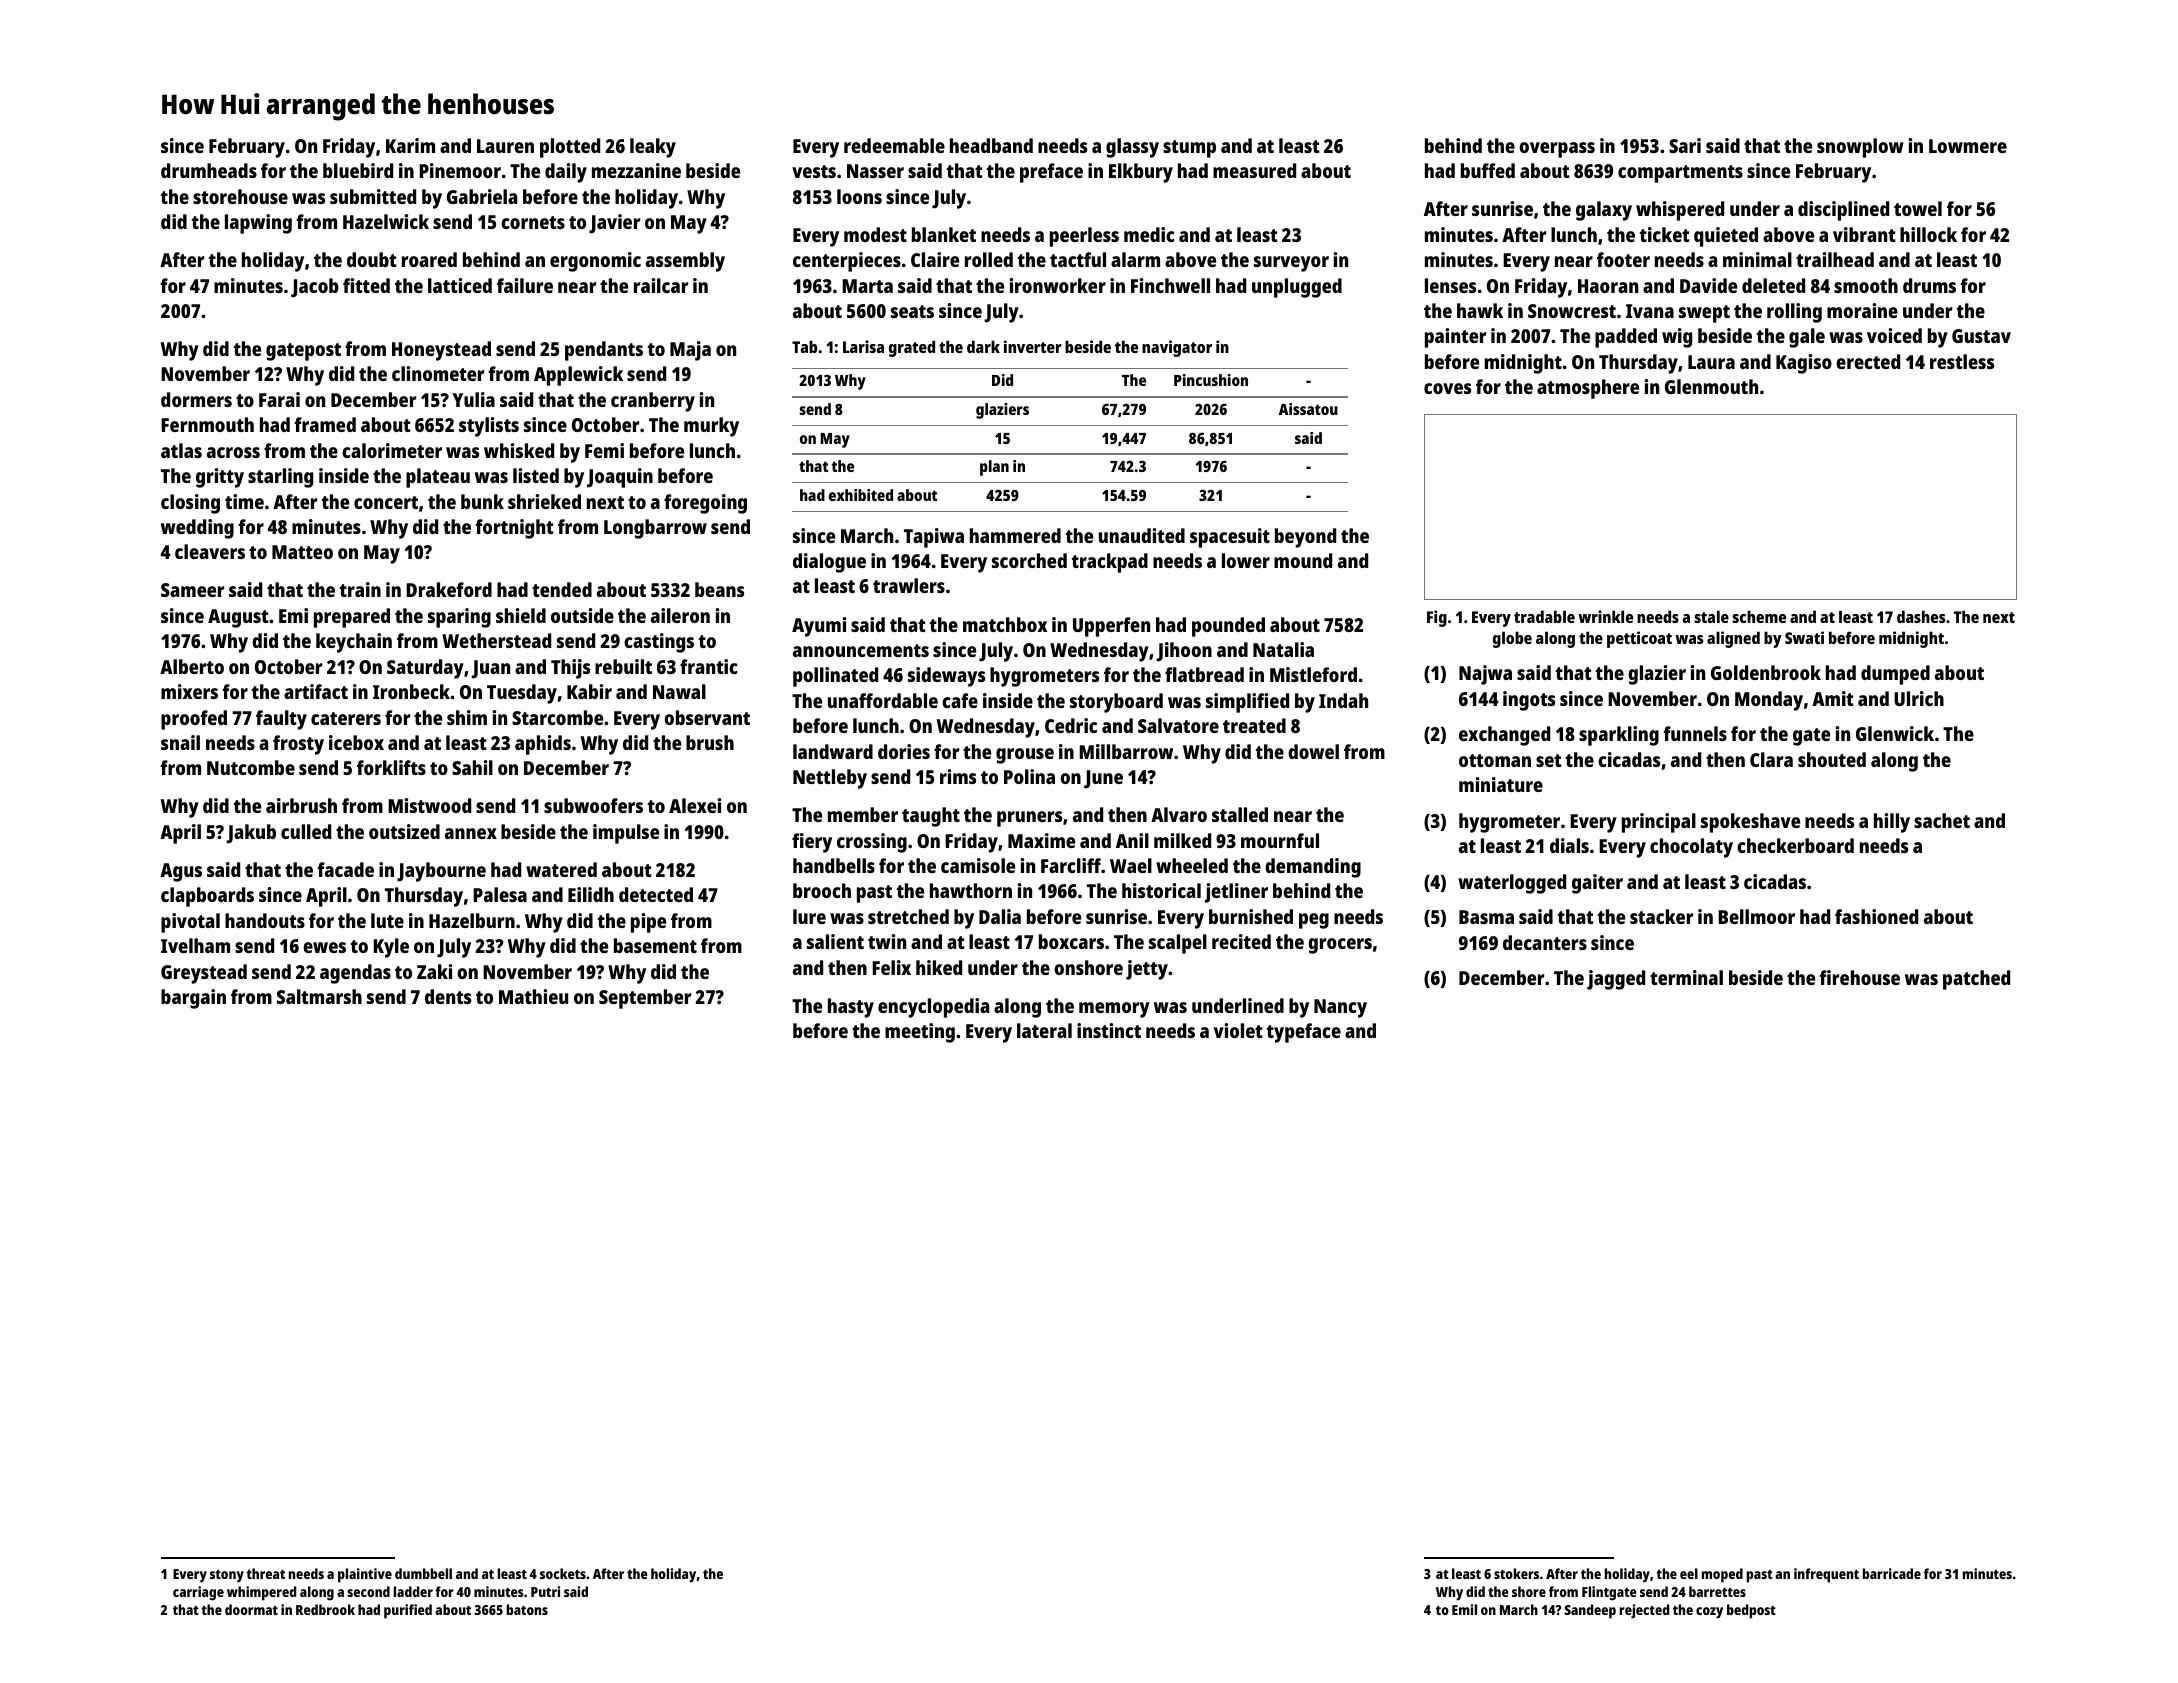 The height and width of the screenshot is (1683, 2178). I want to click on grouse, so click(1025, 756).
